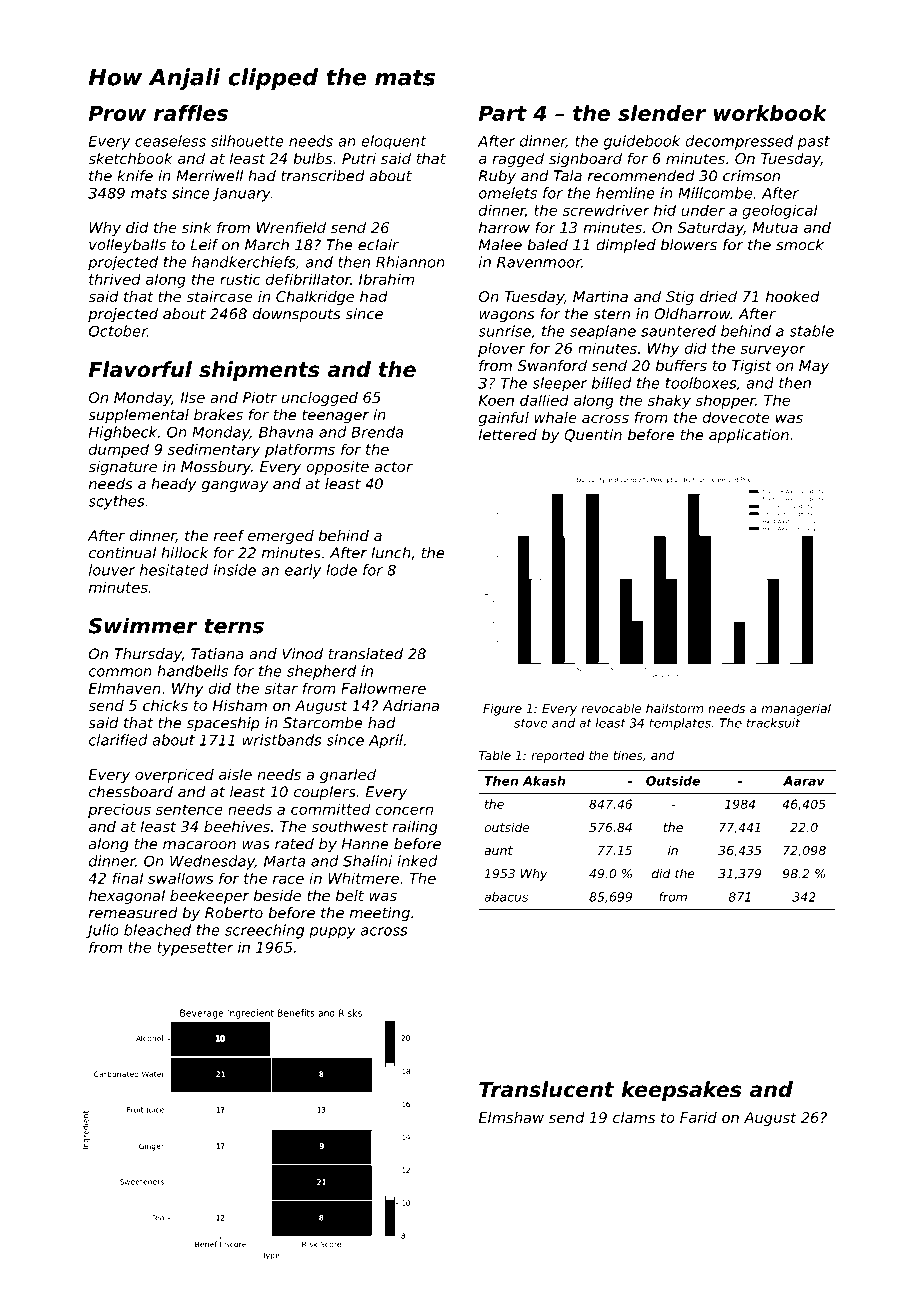  What do you see at coordinates (191, 113) in the screenshot?
I see `raffles` at bounding box center [191, 113].
